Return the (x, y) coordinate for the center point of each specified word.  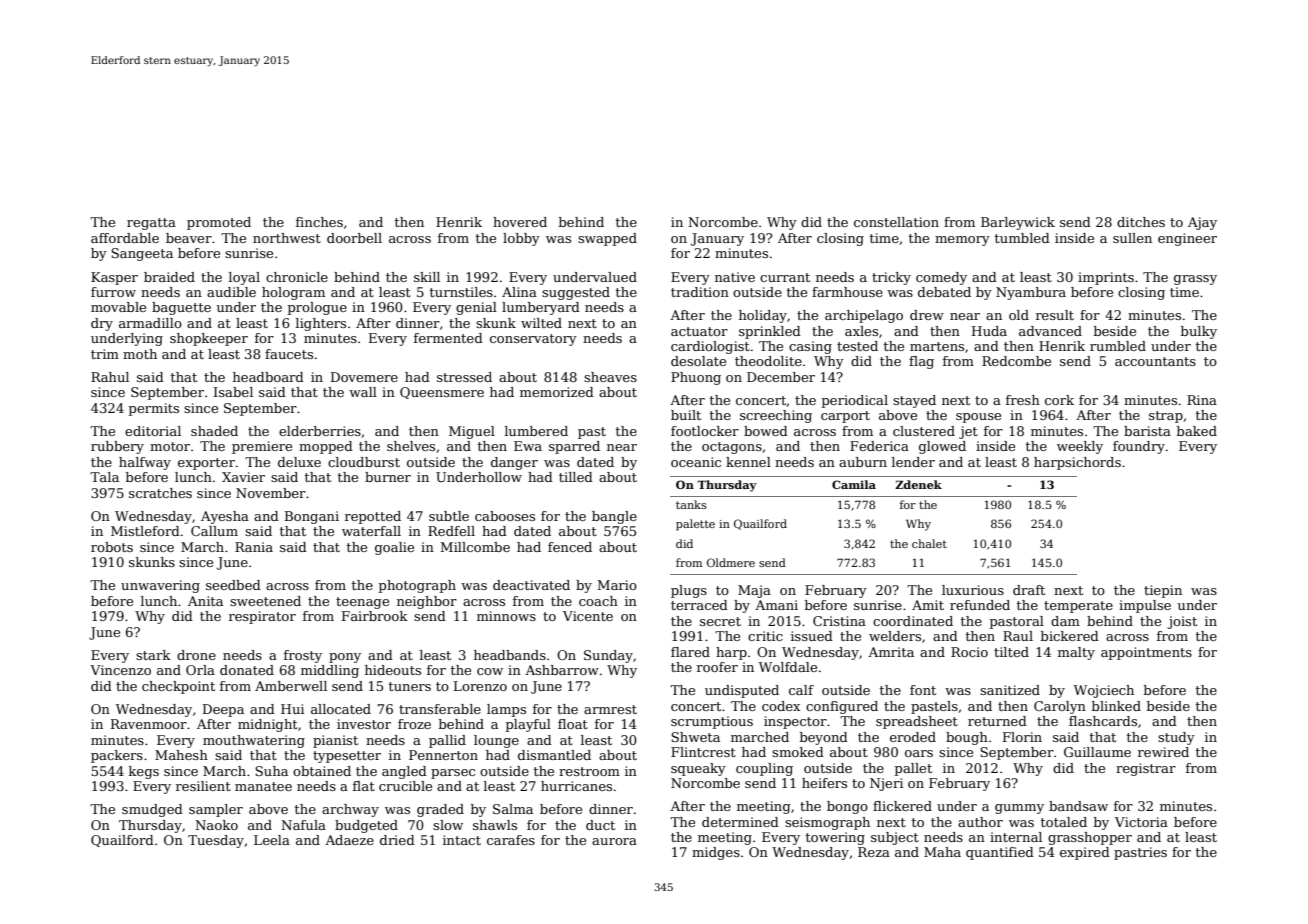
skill (427, 277)
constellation (896, 222)
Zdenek (918, 484)
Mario (617, 585)
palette (695, 525)
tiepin (1163, 591)
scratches (160, 493)
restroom (589, 771)
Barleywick (1018, 223)
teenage (362, 603)
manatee (263, 786)
